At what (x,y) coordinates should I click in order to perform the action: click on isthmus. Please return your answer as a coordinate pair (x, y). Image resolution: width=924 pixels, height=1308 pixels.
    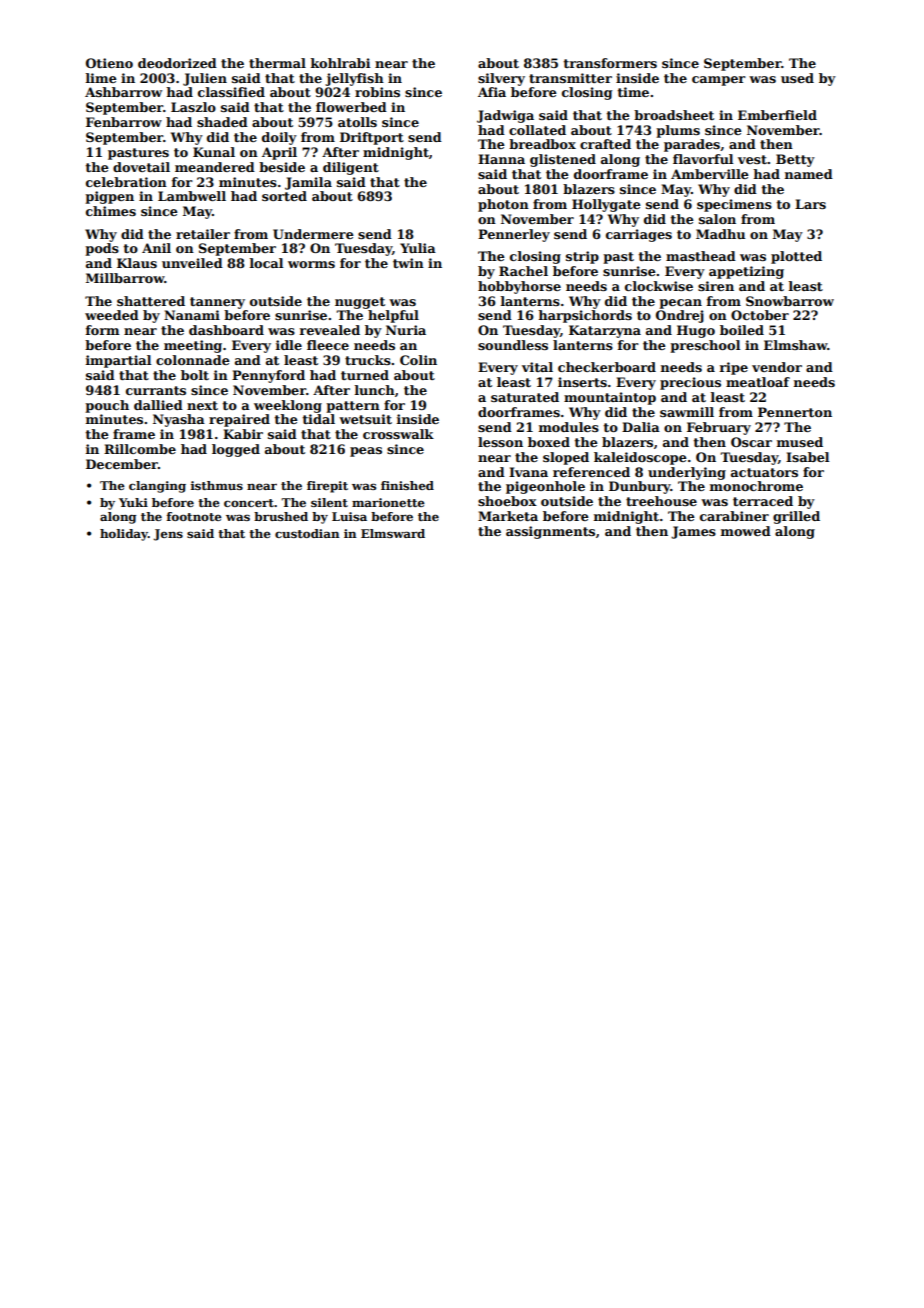
    Looking at the image, I should click on (217, 485).
